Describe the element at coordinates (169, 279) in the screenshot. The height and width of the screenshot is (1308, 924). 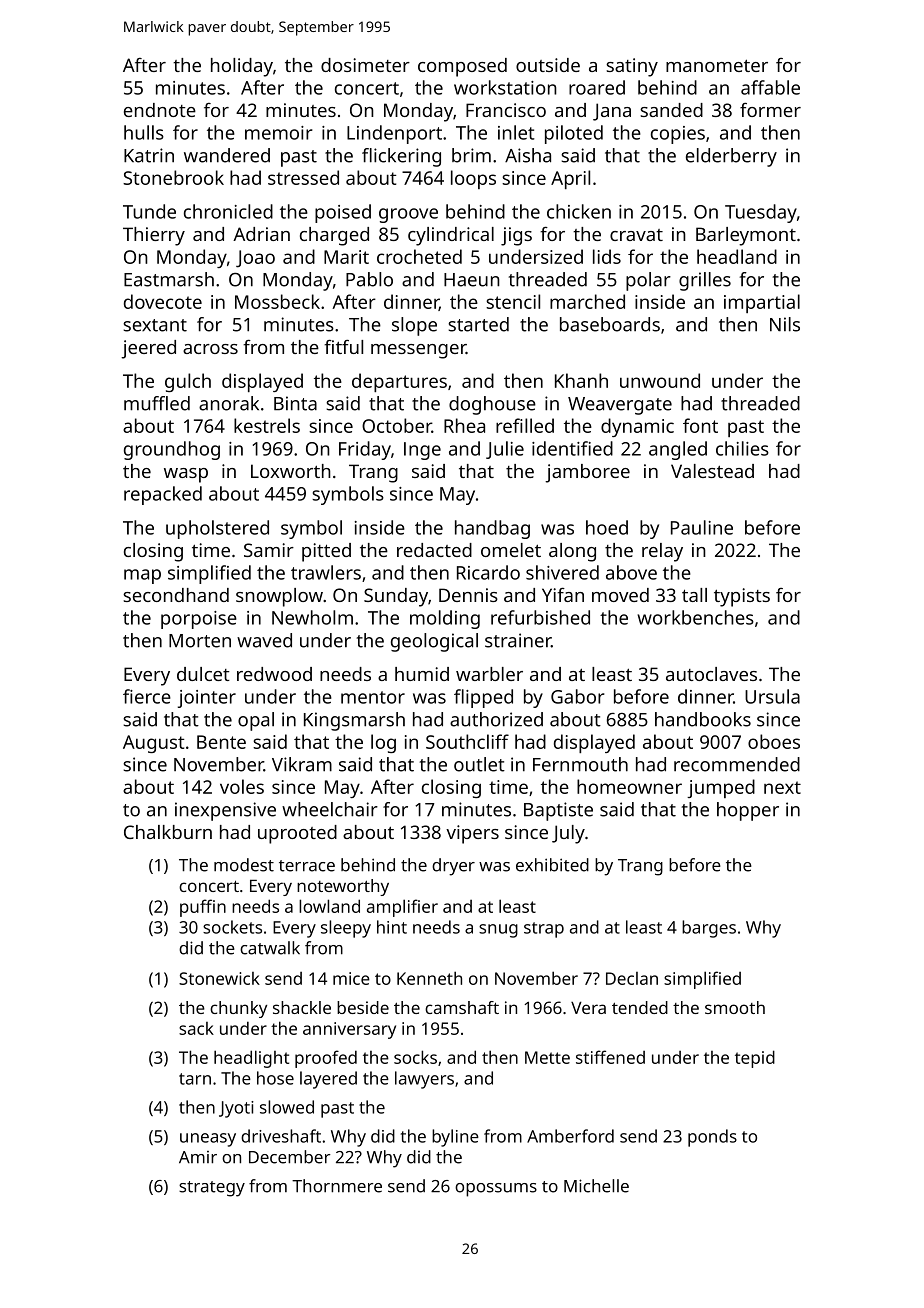
I see `Eastmarsh` at that location.
